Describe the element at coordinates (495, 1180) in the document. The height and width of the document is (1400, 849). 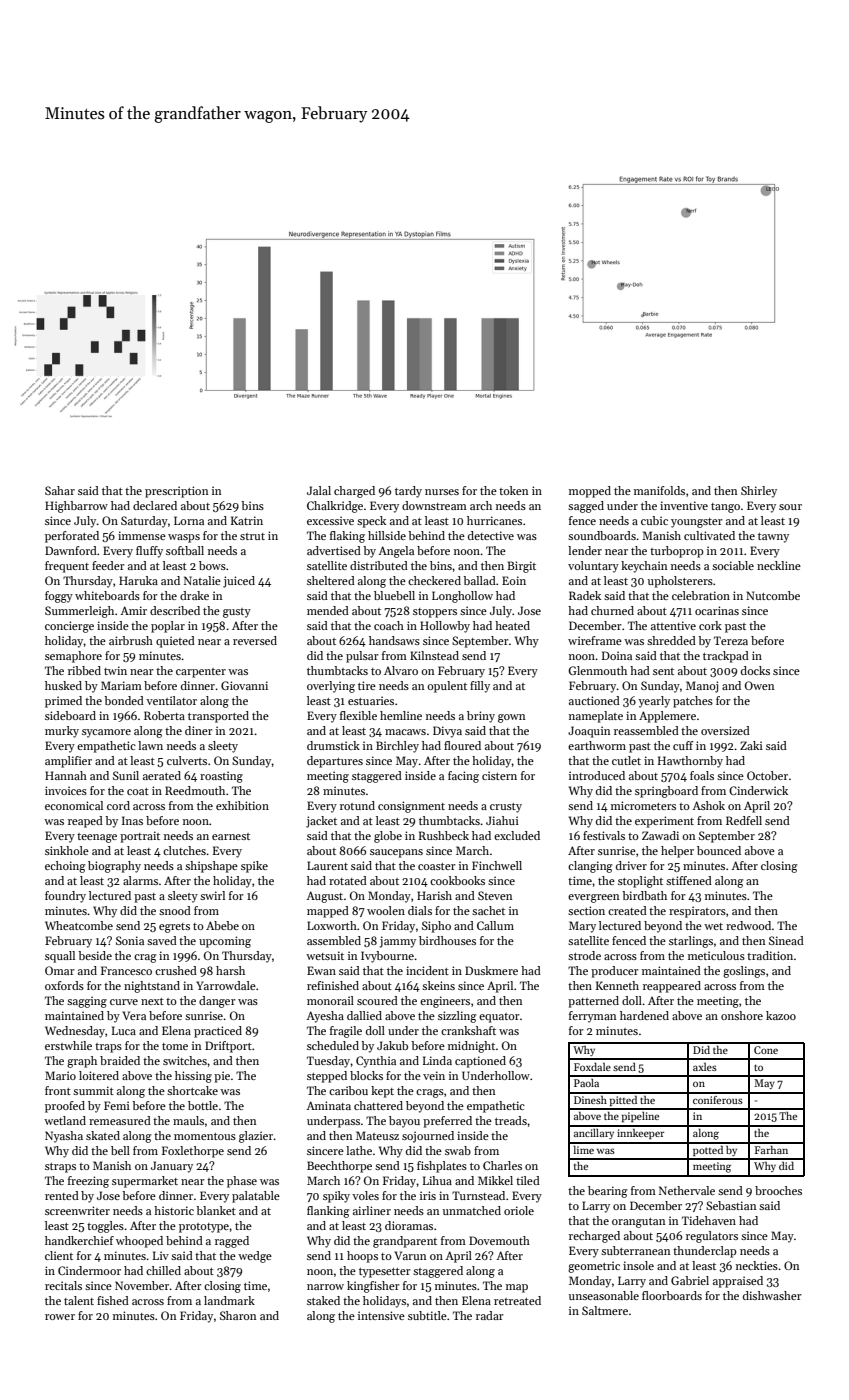
I see `Mikkel` at that location.
